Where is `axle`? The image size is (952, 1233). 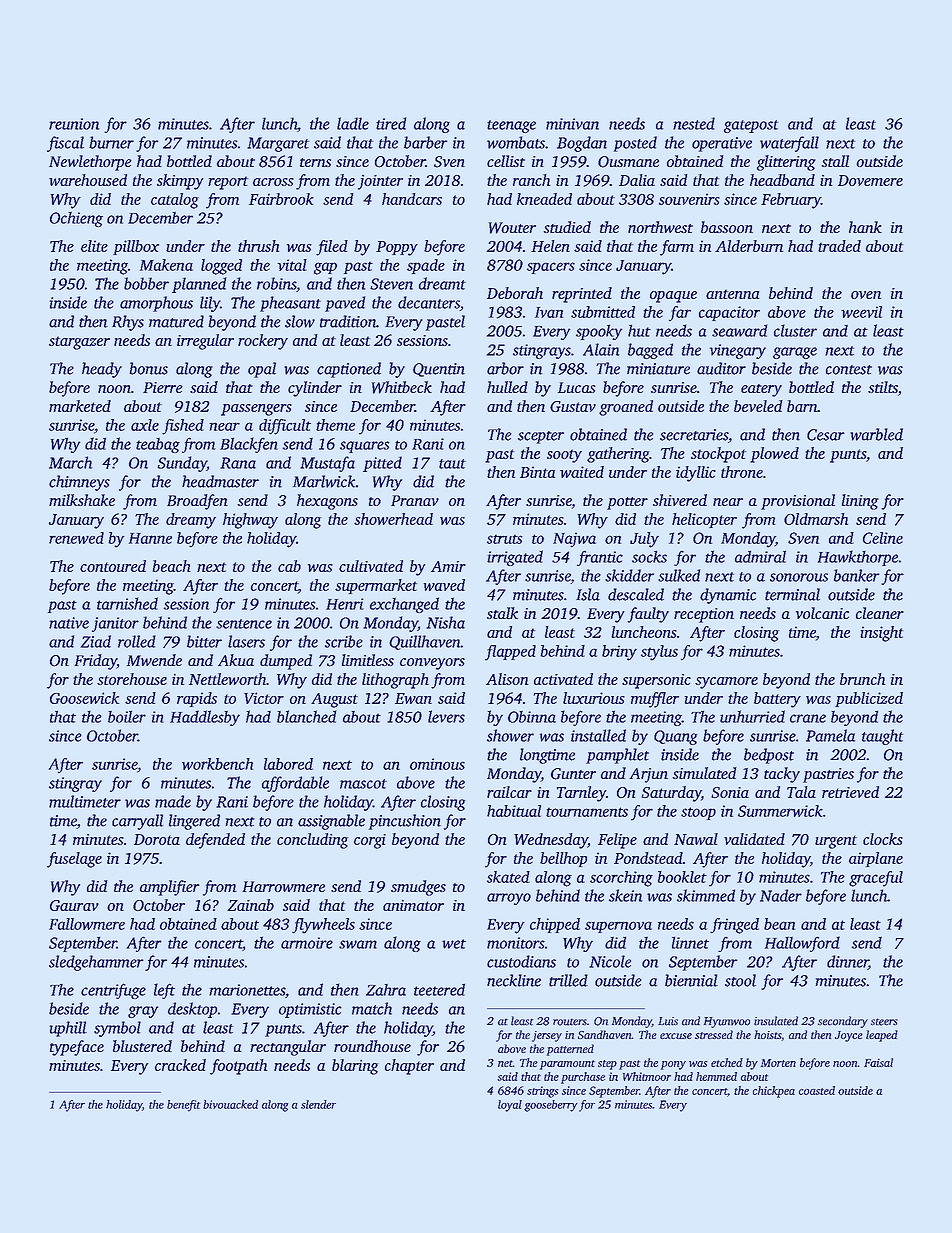
axle is located at coordinates (145, 425).
